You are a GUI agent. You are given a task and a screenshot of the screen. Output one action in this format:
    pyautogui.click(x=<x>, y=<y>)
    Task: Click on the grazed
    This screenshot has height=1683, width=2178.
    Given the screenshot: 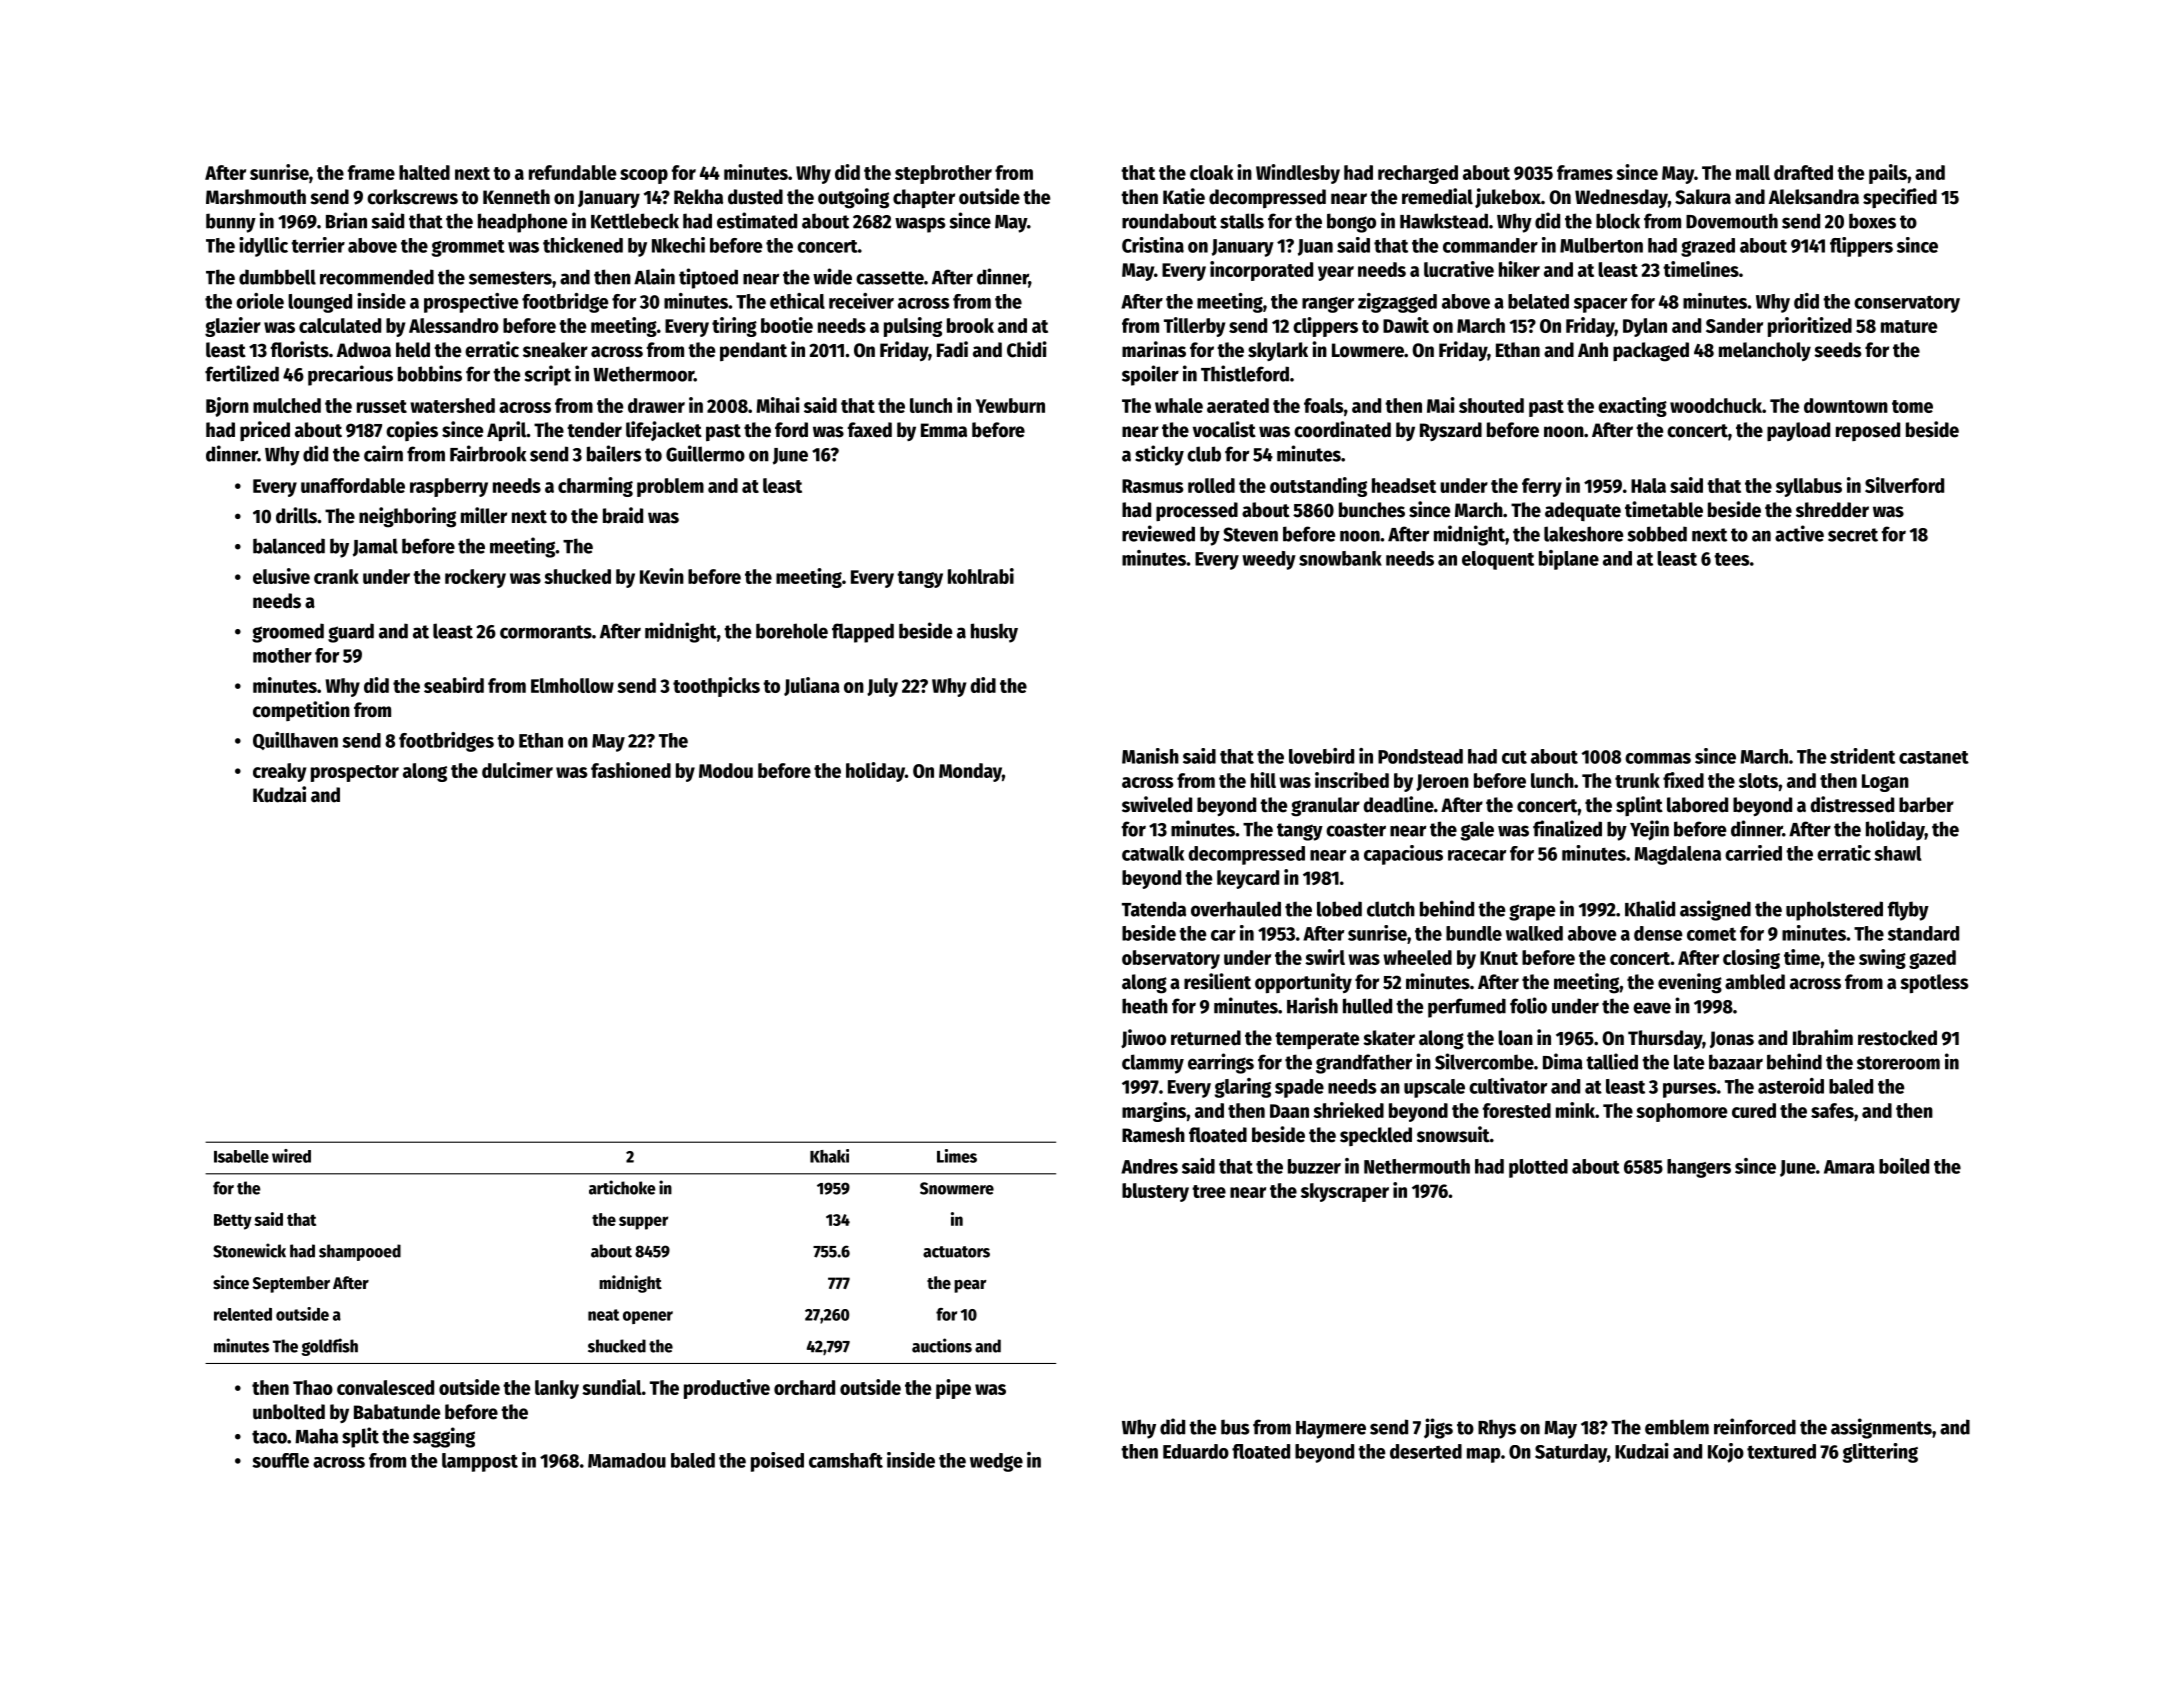 What is the action you would take?
    pyautogui.click(x=1708, y=247)
